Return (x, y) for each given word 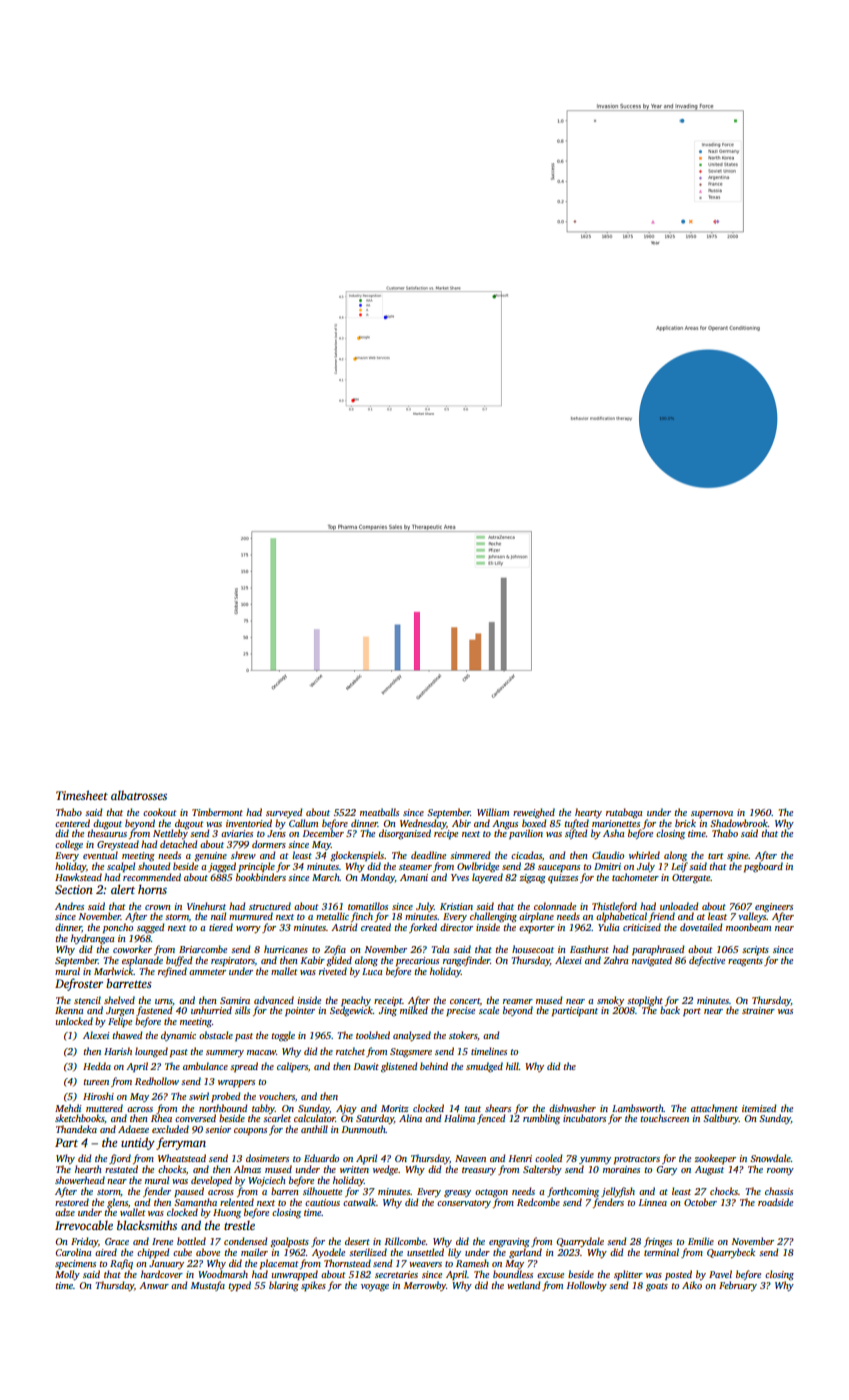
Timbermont (217, 812)
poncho (118, 928)
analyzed (412, 1036)
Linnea (653, 1202)
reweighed (534, 813)
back (670, 1010)
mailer (254, 1252)
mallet (284, 971)
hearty (588, 813)
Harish (118, 1051)
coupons (250, 1131)
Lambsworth (638, 1108)
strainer (758, 1010)
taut (473, 1109)
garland (525, 1253)
